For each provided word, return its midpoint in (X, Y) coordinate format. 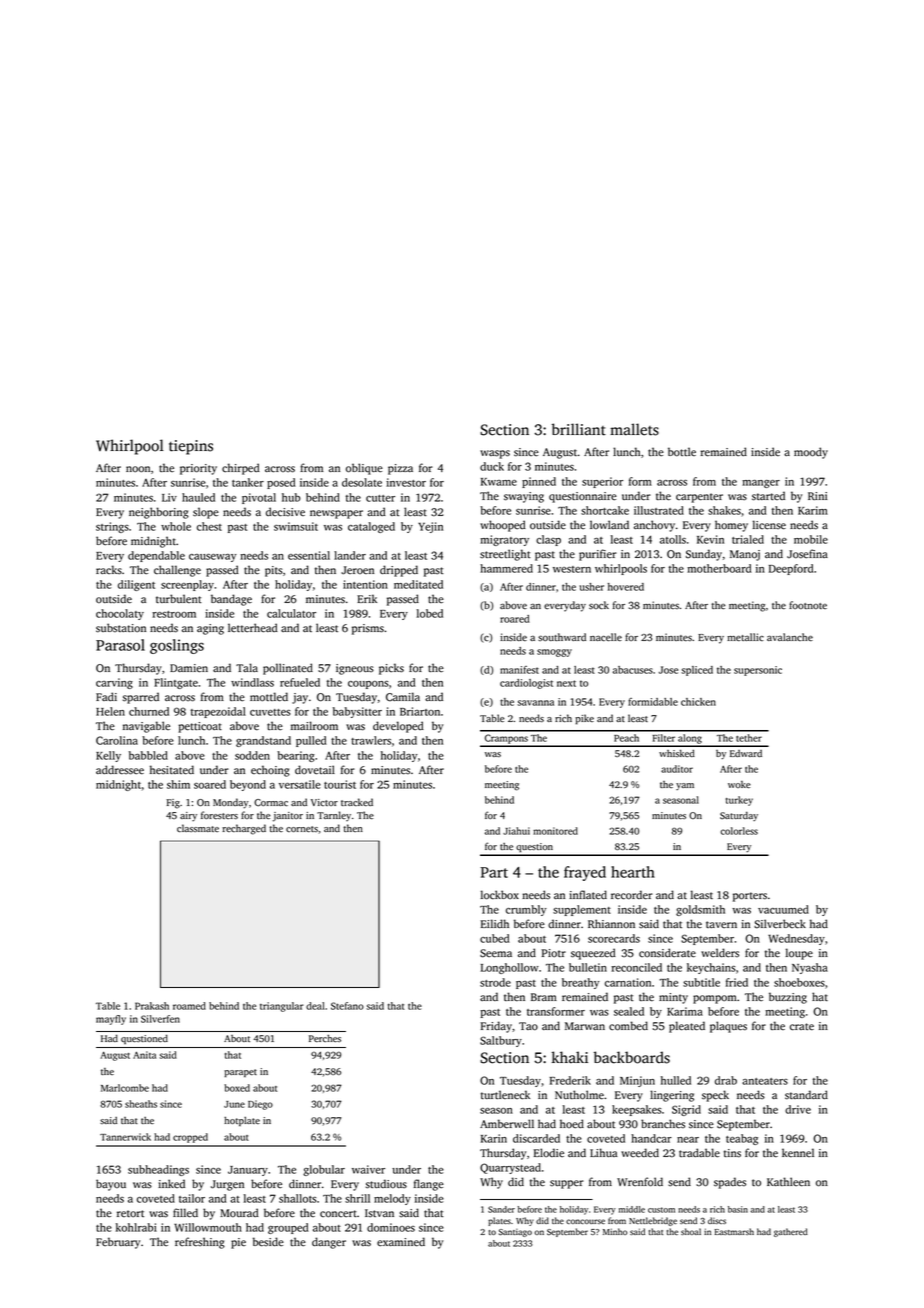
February (118, 1243)
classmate (198, 828)
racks (109, 570)
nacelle (606, 637)
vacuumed (783, 909)
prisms (368, 629)
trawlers (371, 740)
